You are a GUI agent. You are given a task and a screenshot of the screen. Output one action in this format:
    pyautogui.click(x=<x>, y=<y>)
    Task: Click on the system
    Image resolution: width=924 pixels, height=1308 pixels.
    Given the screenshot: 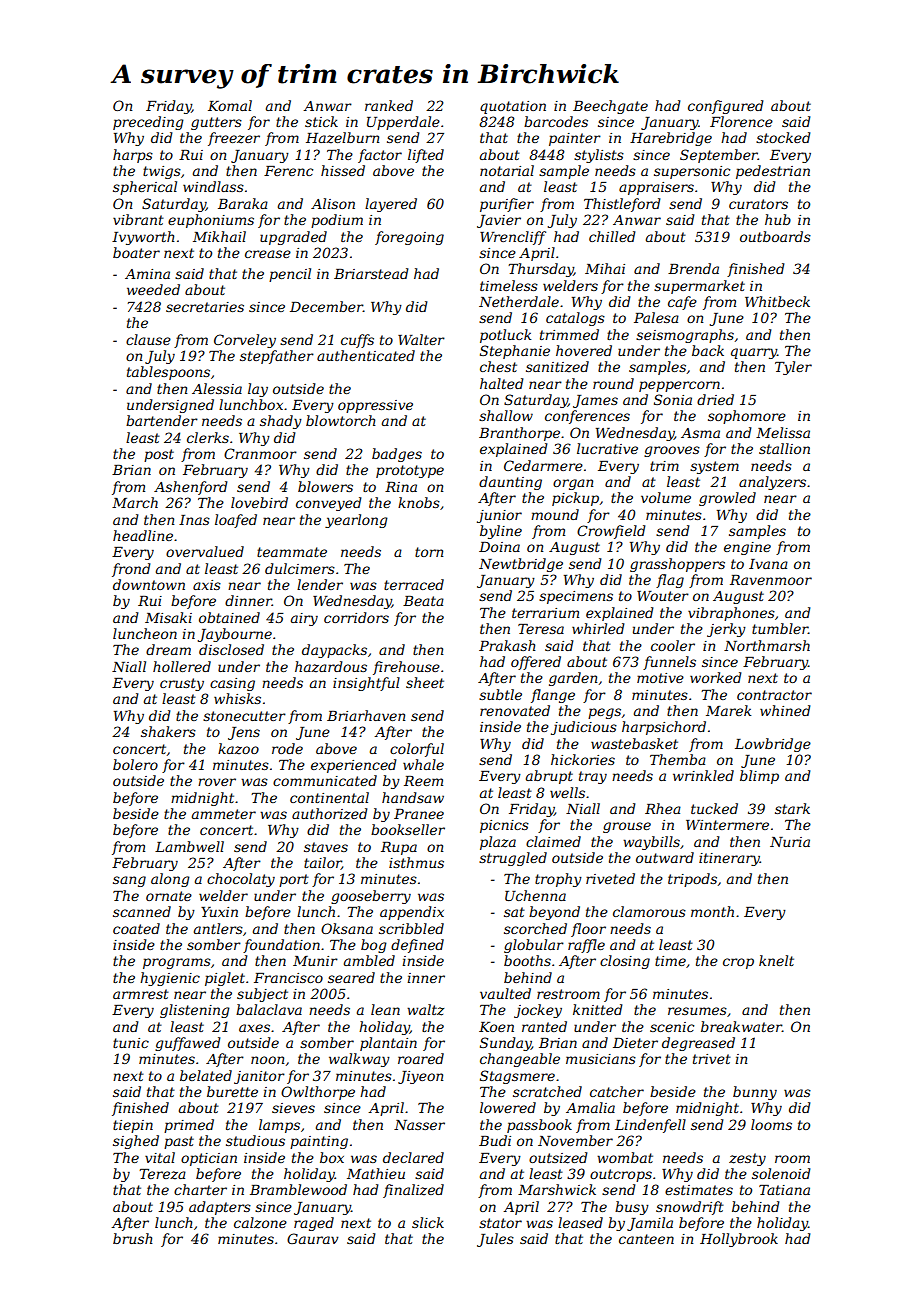 What is the action you would take?
    pyautogui.click(x=714, y=467)
